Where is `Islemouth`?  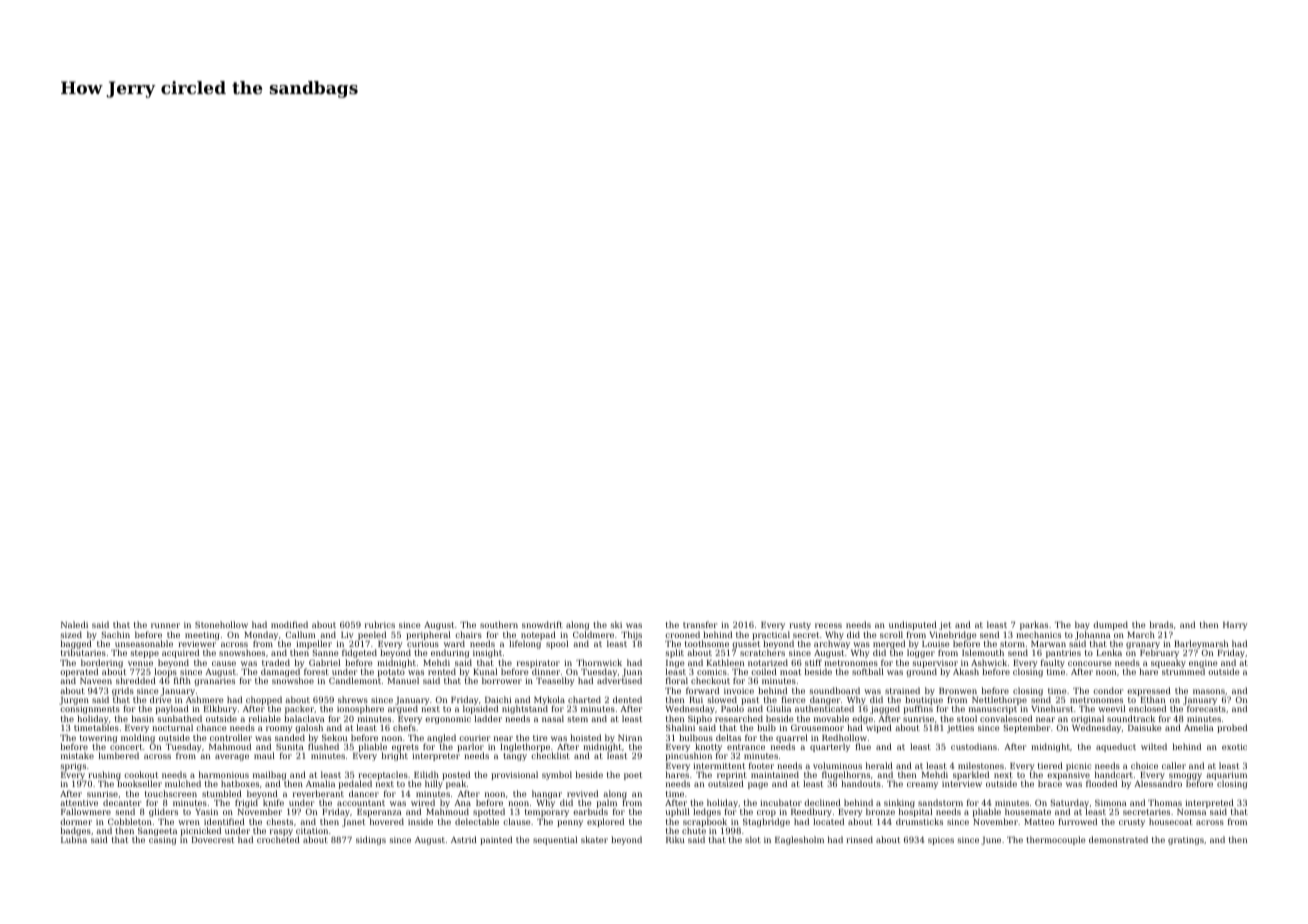 Islemouth is located at coordinates (983, 652).
